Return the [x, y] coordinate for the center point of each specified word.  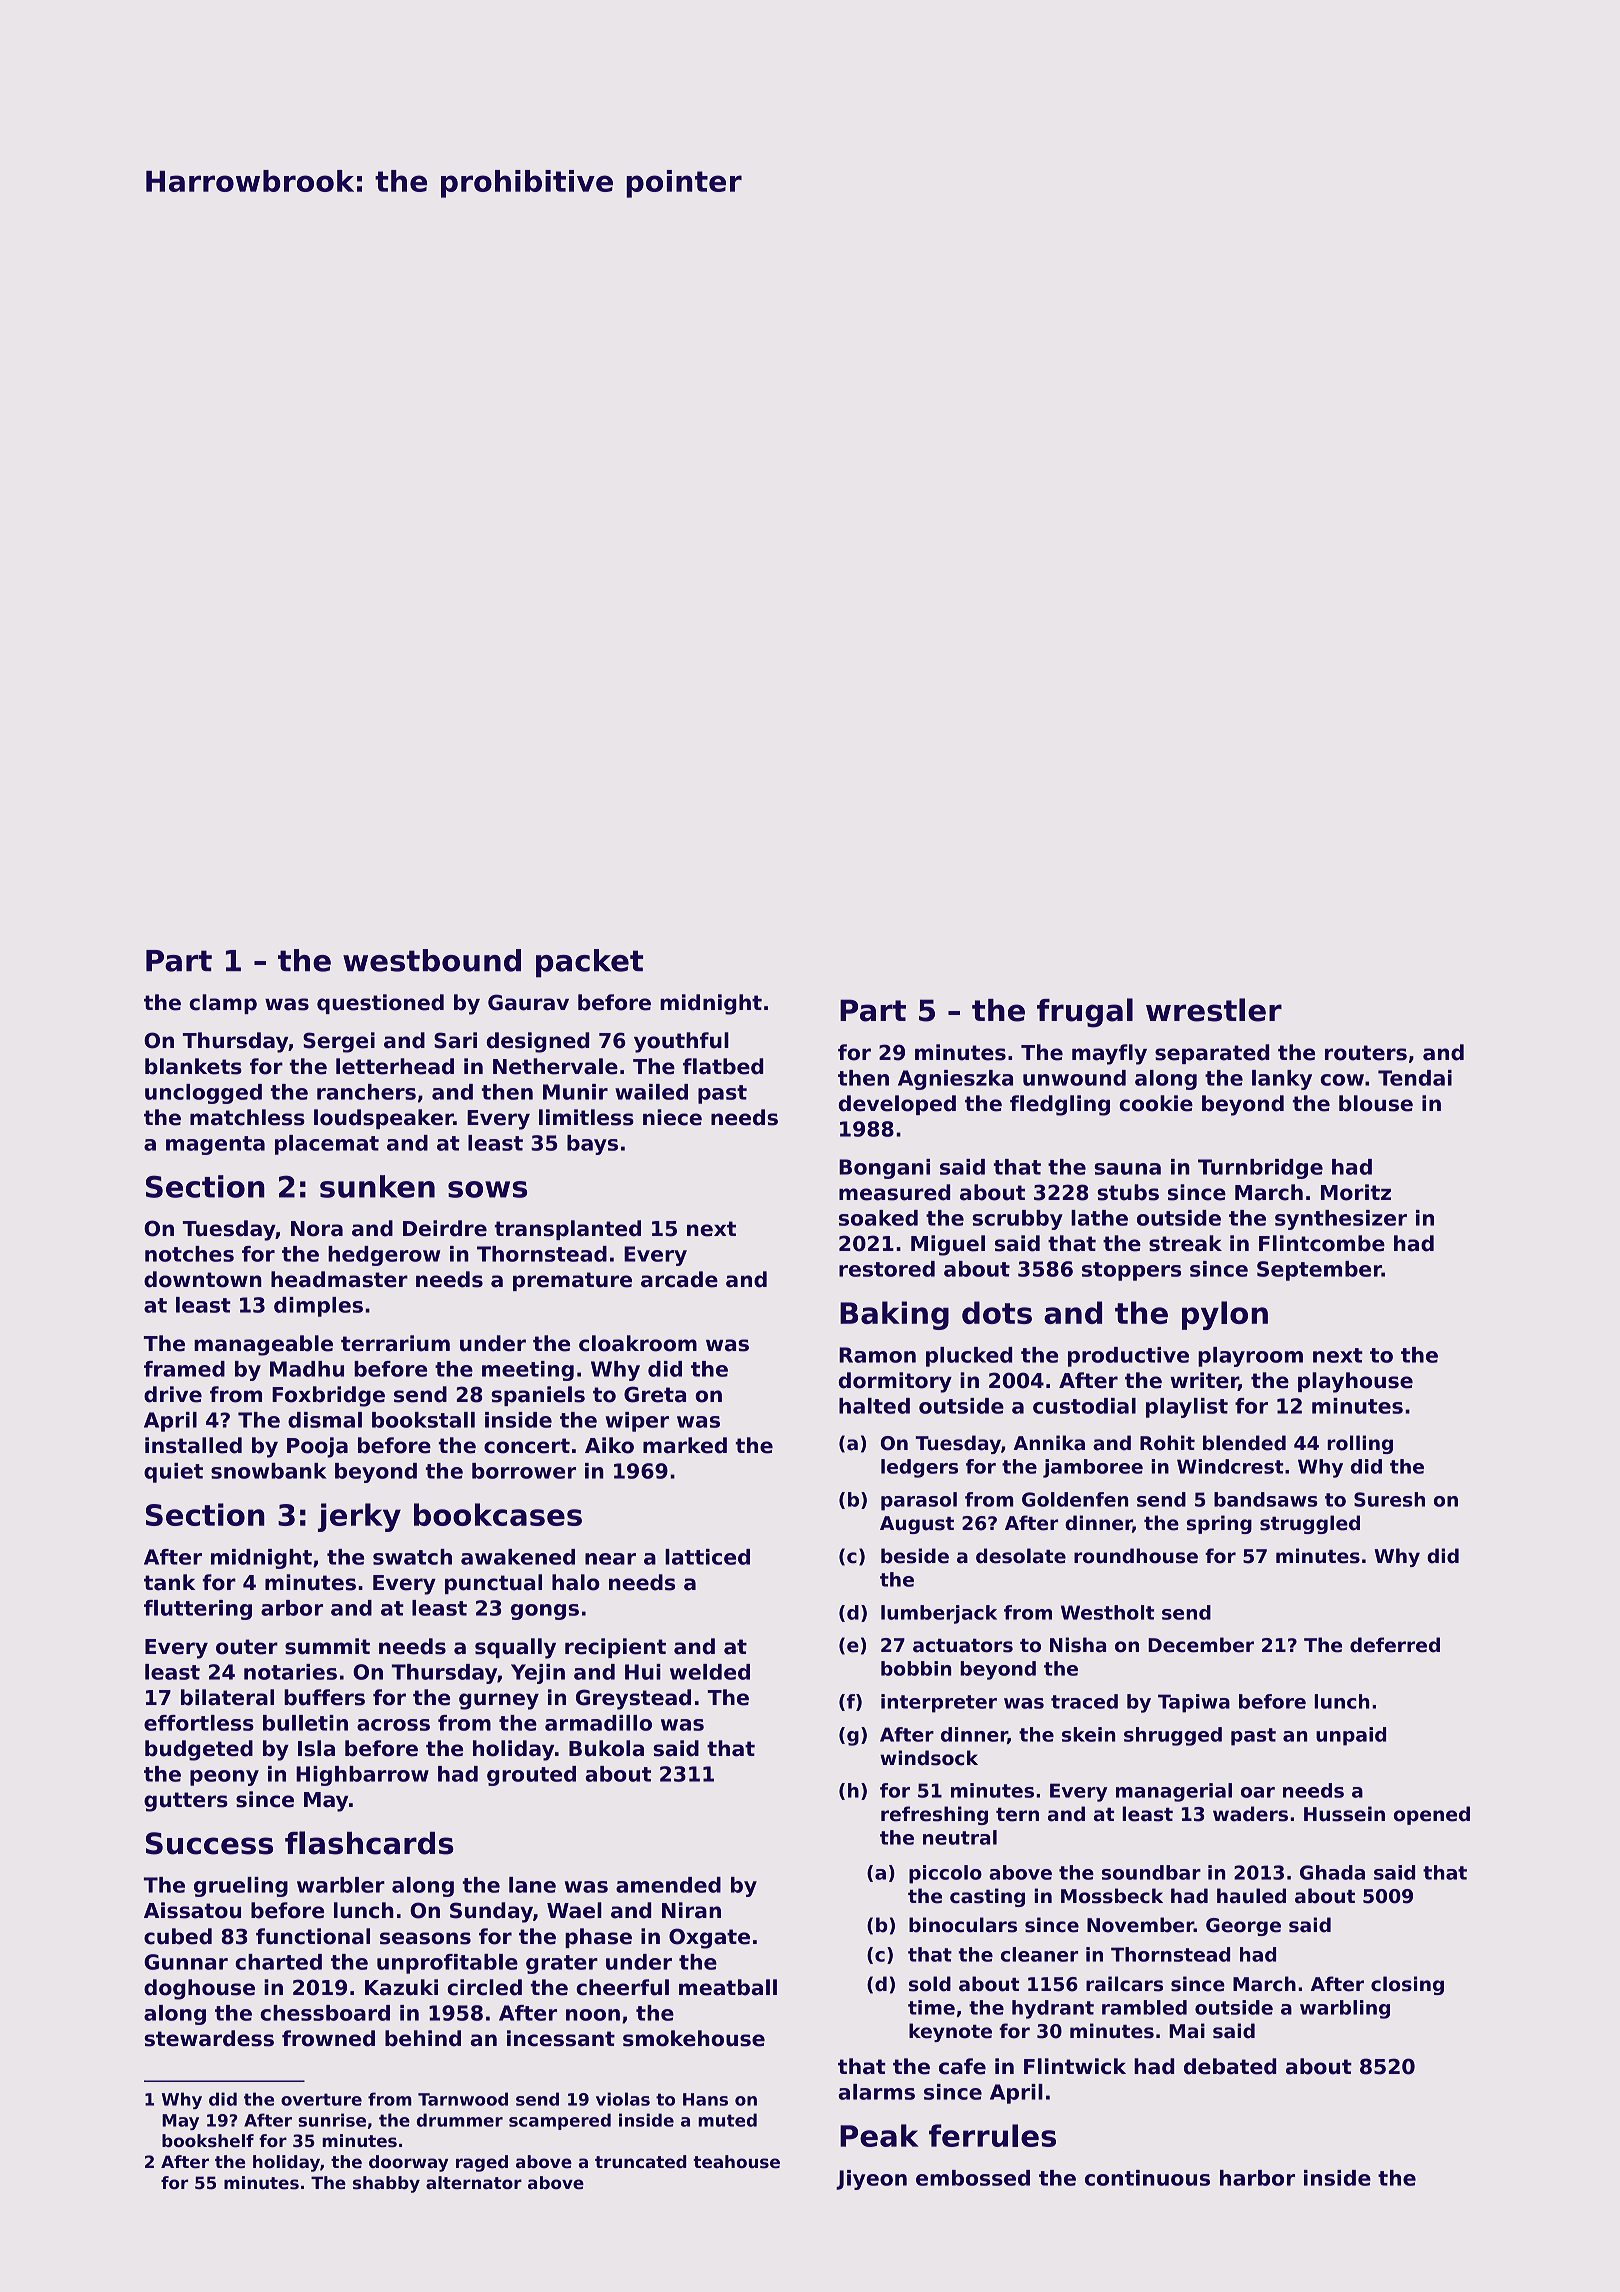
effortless [199, 1723]
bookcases [498, 1514]
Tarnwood [463, 2099]
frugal [1085, 1013]
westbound [432, 960]
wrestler [1214, 1010]
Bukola [606, 1748]
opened [1432, 1815]
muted [727, 2120]
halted [874, 1406]
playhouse [1355, 1382]
